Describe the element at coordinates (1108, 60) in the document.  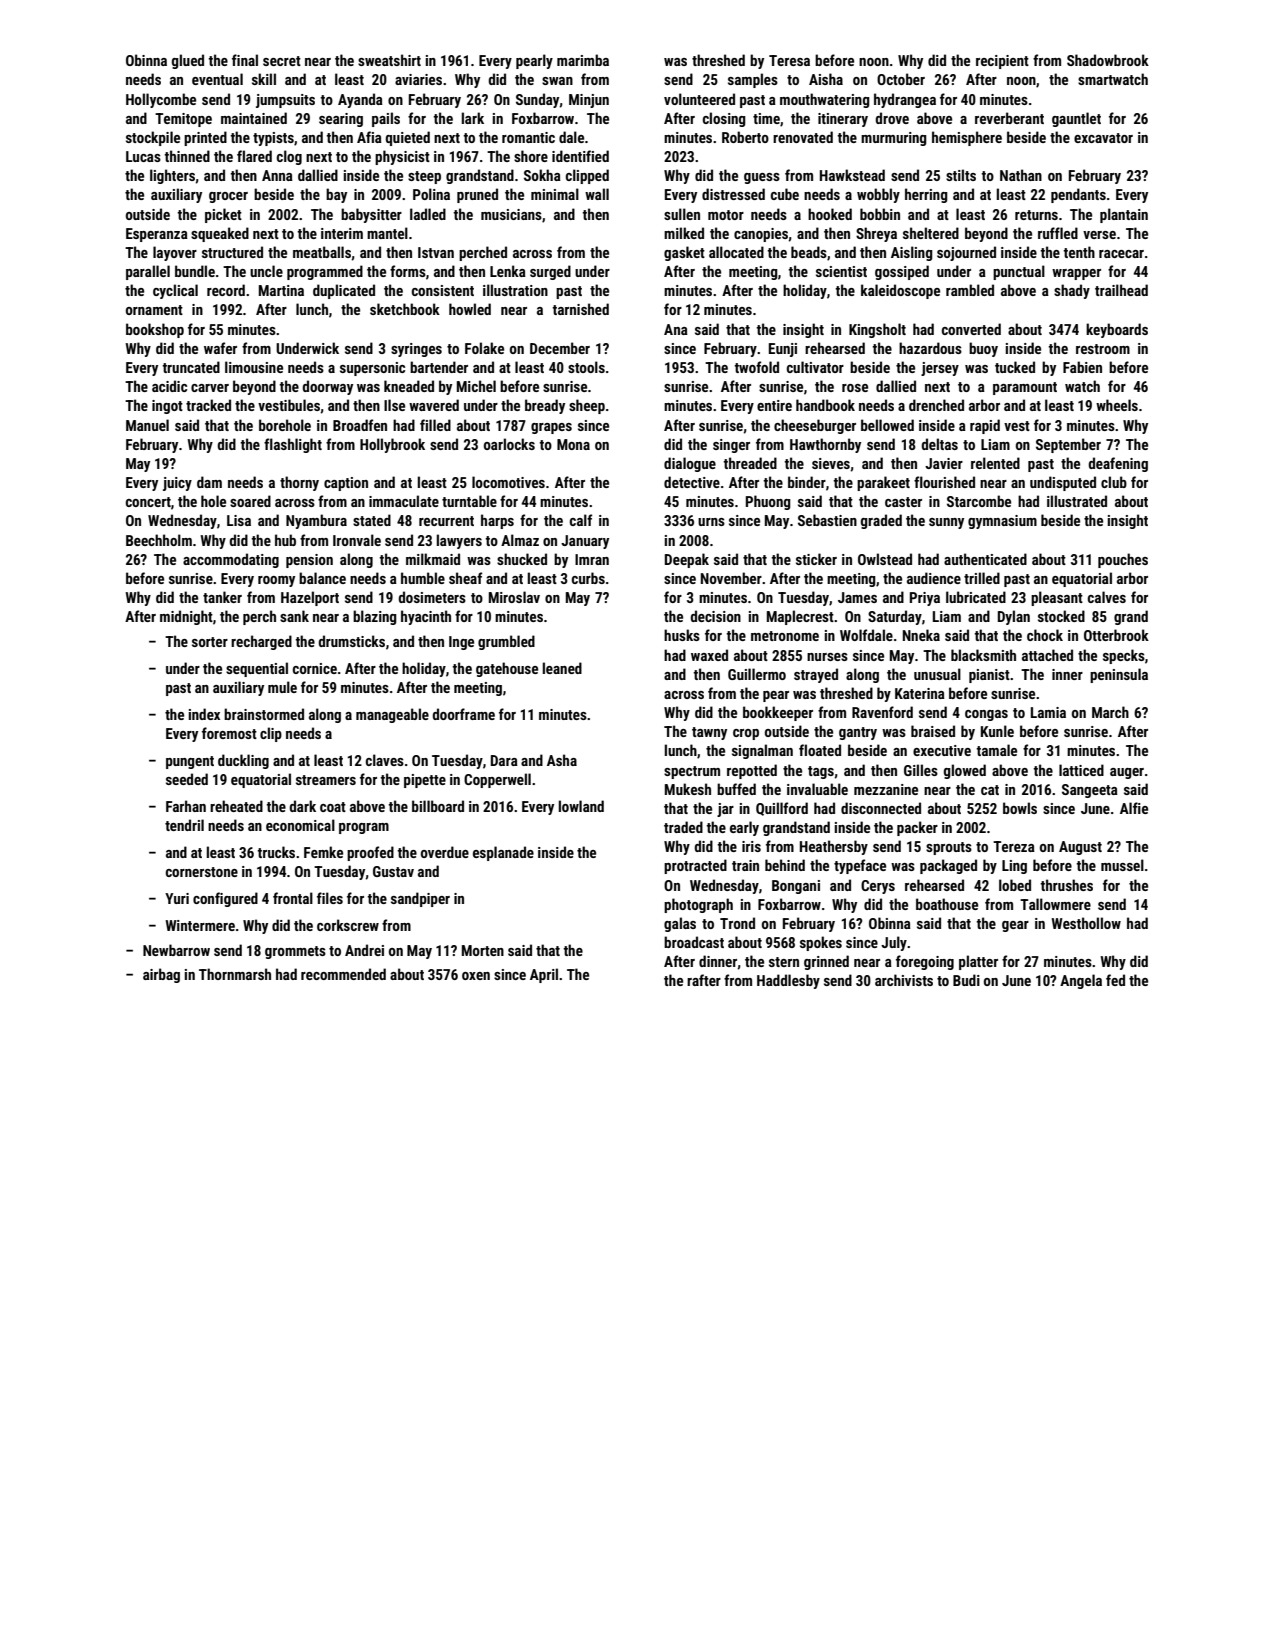
I see `Shadowbrook` at that location.
